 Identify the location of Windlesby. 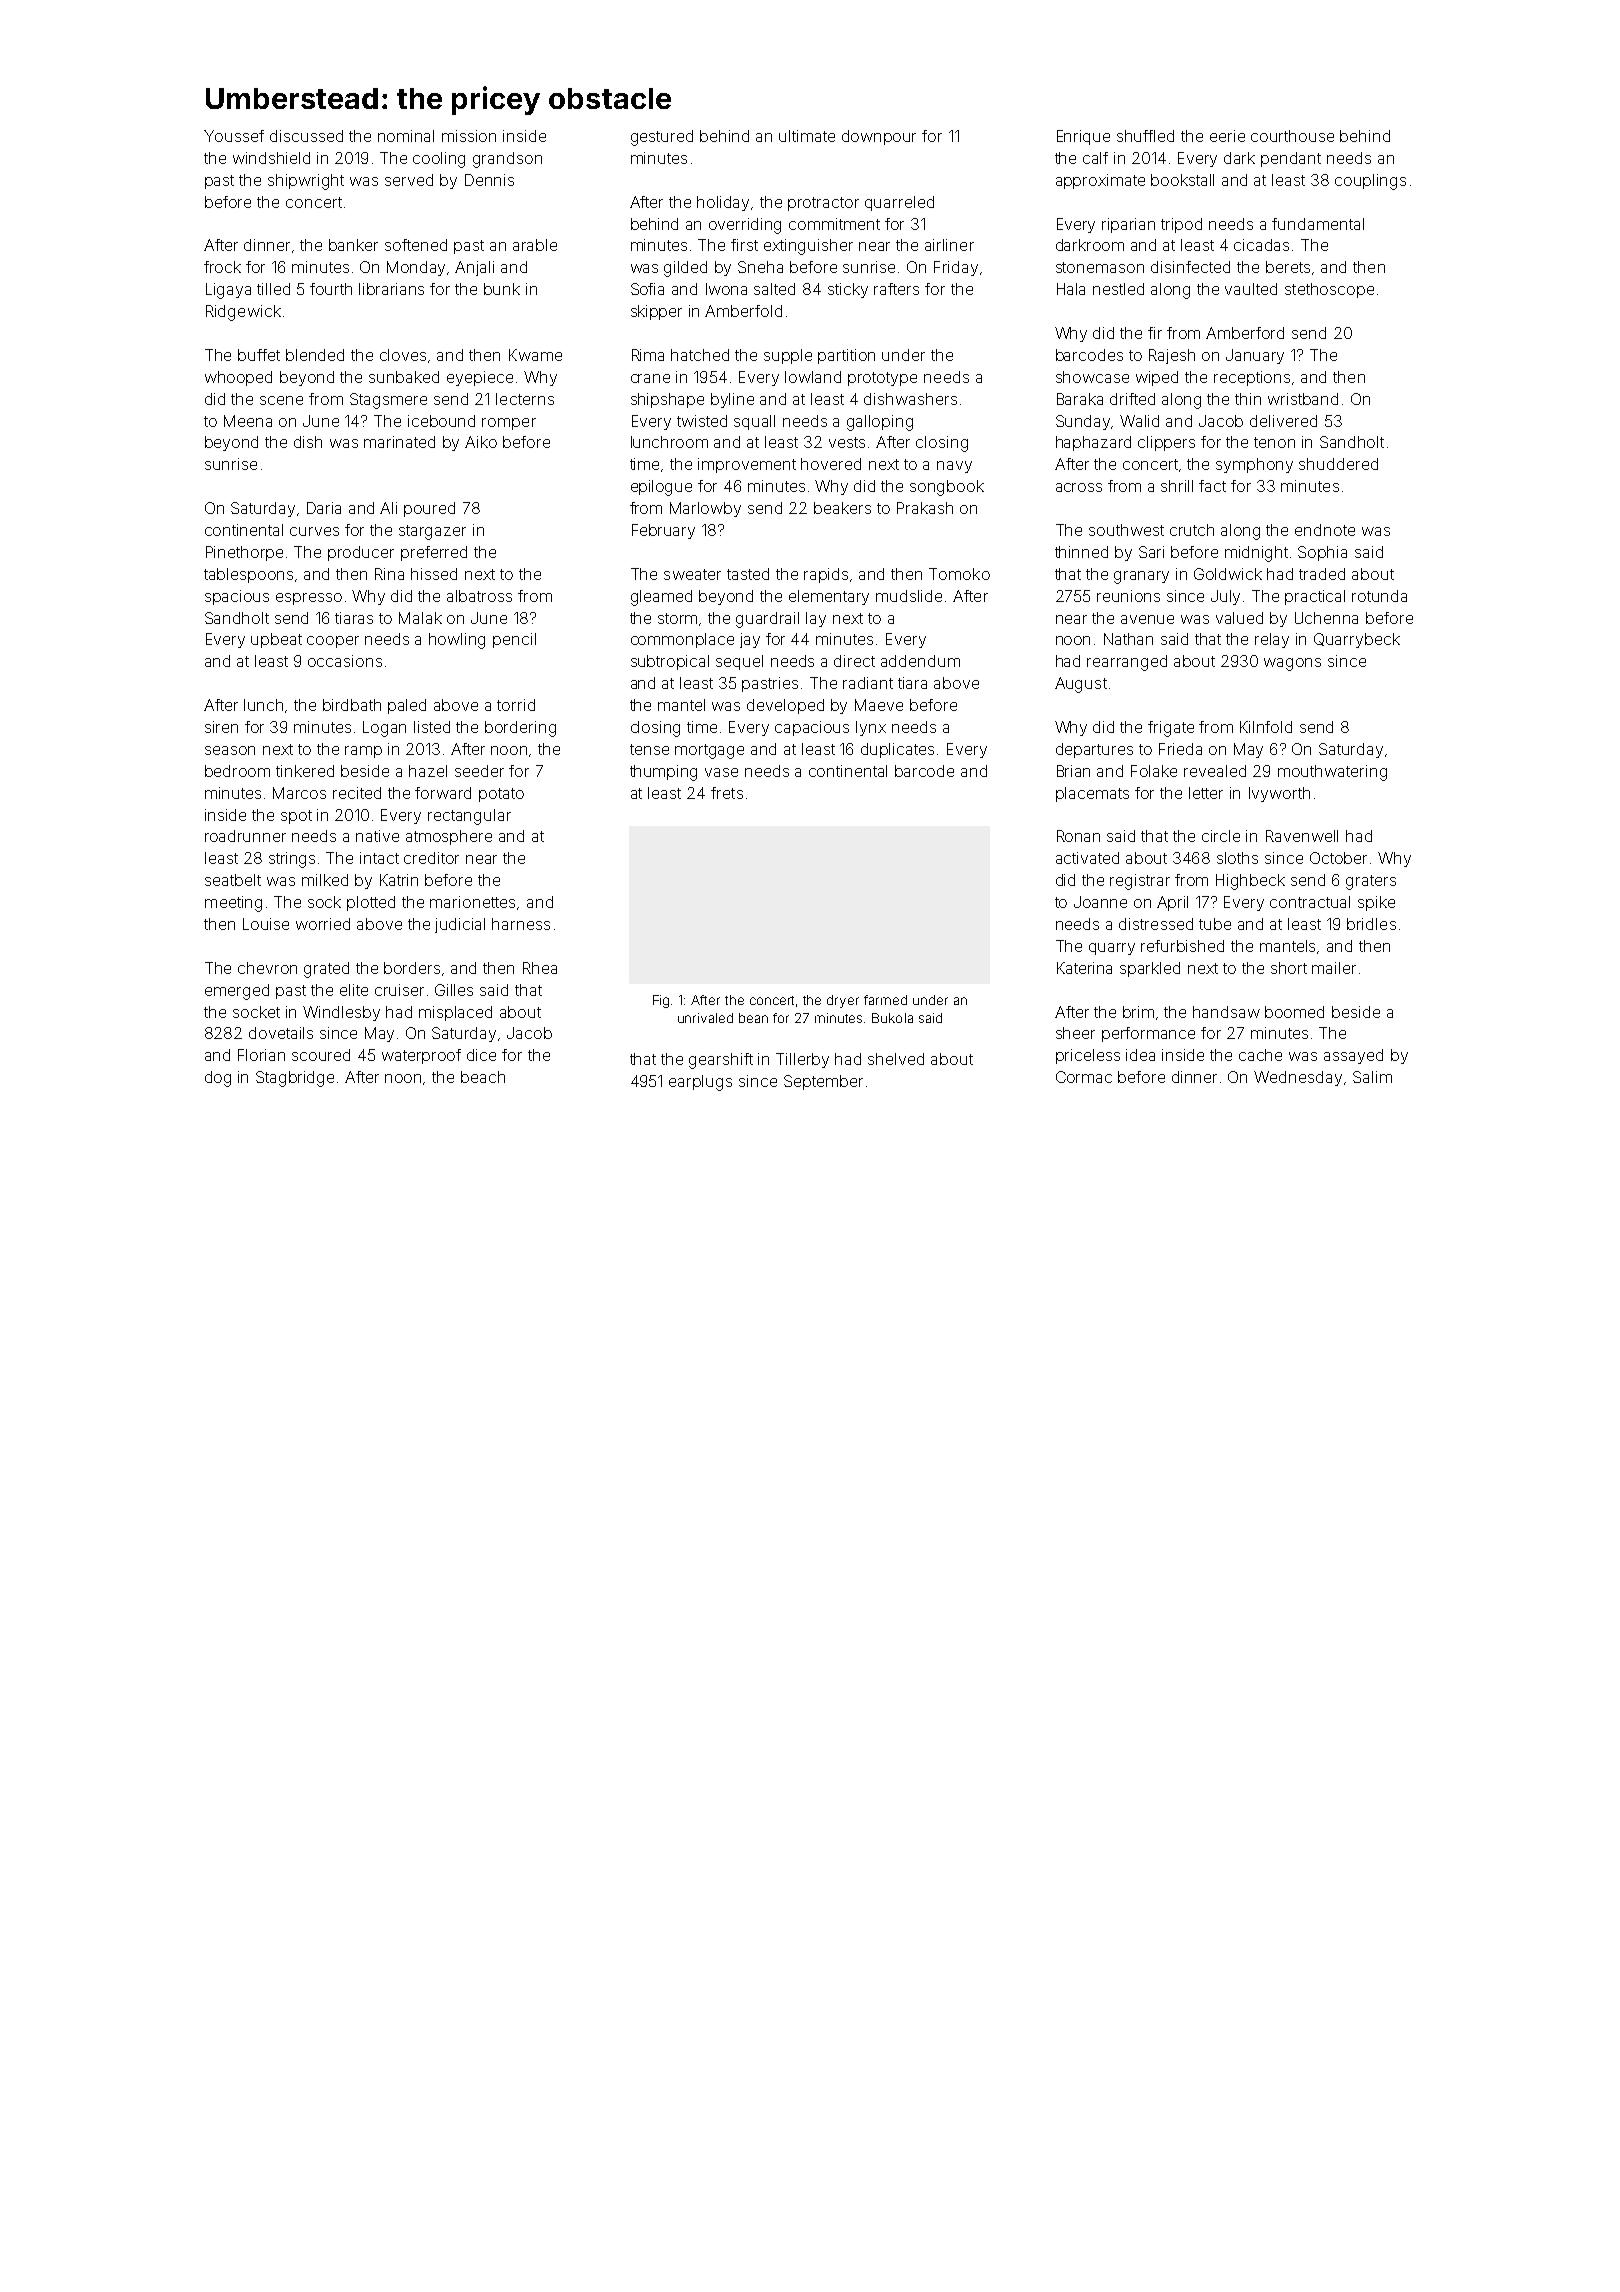
(341, 1013).
